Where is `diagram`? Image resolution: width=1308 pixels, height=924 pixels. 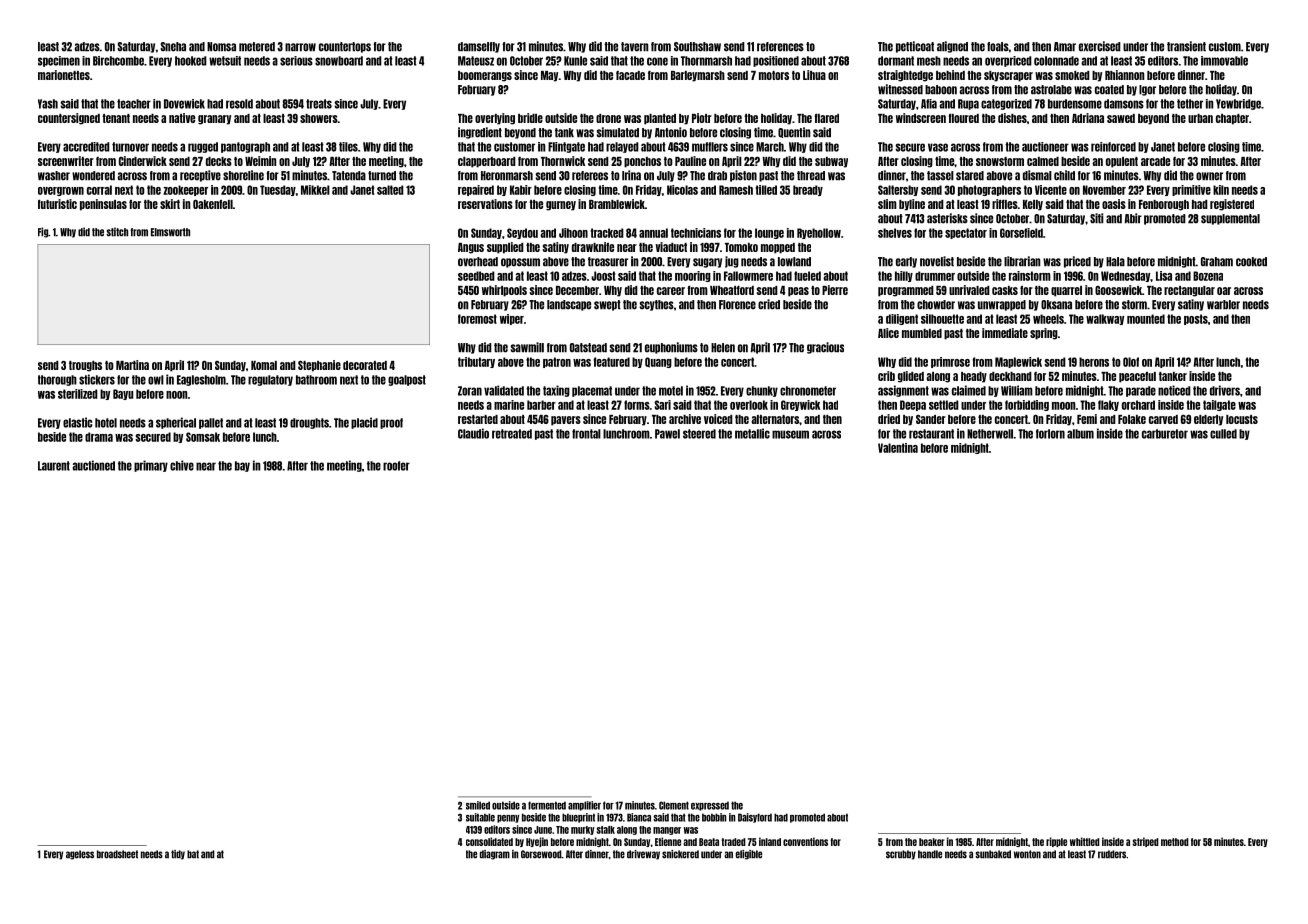
diagram is located at coordinates (495, 855).
